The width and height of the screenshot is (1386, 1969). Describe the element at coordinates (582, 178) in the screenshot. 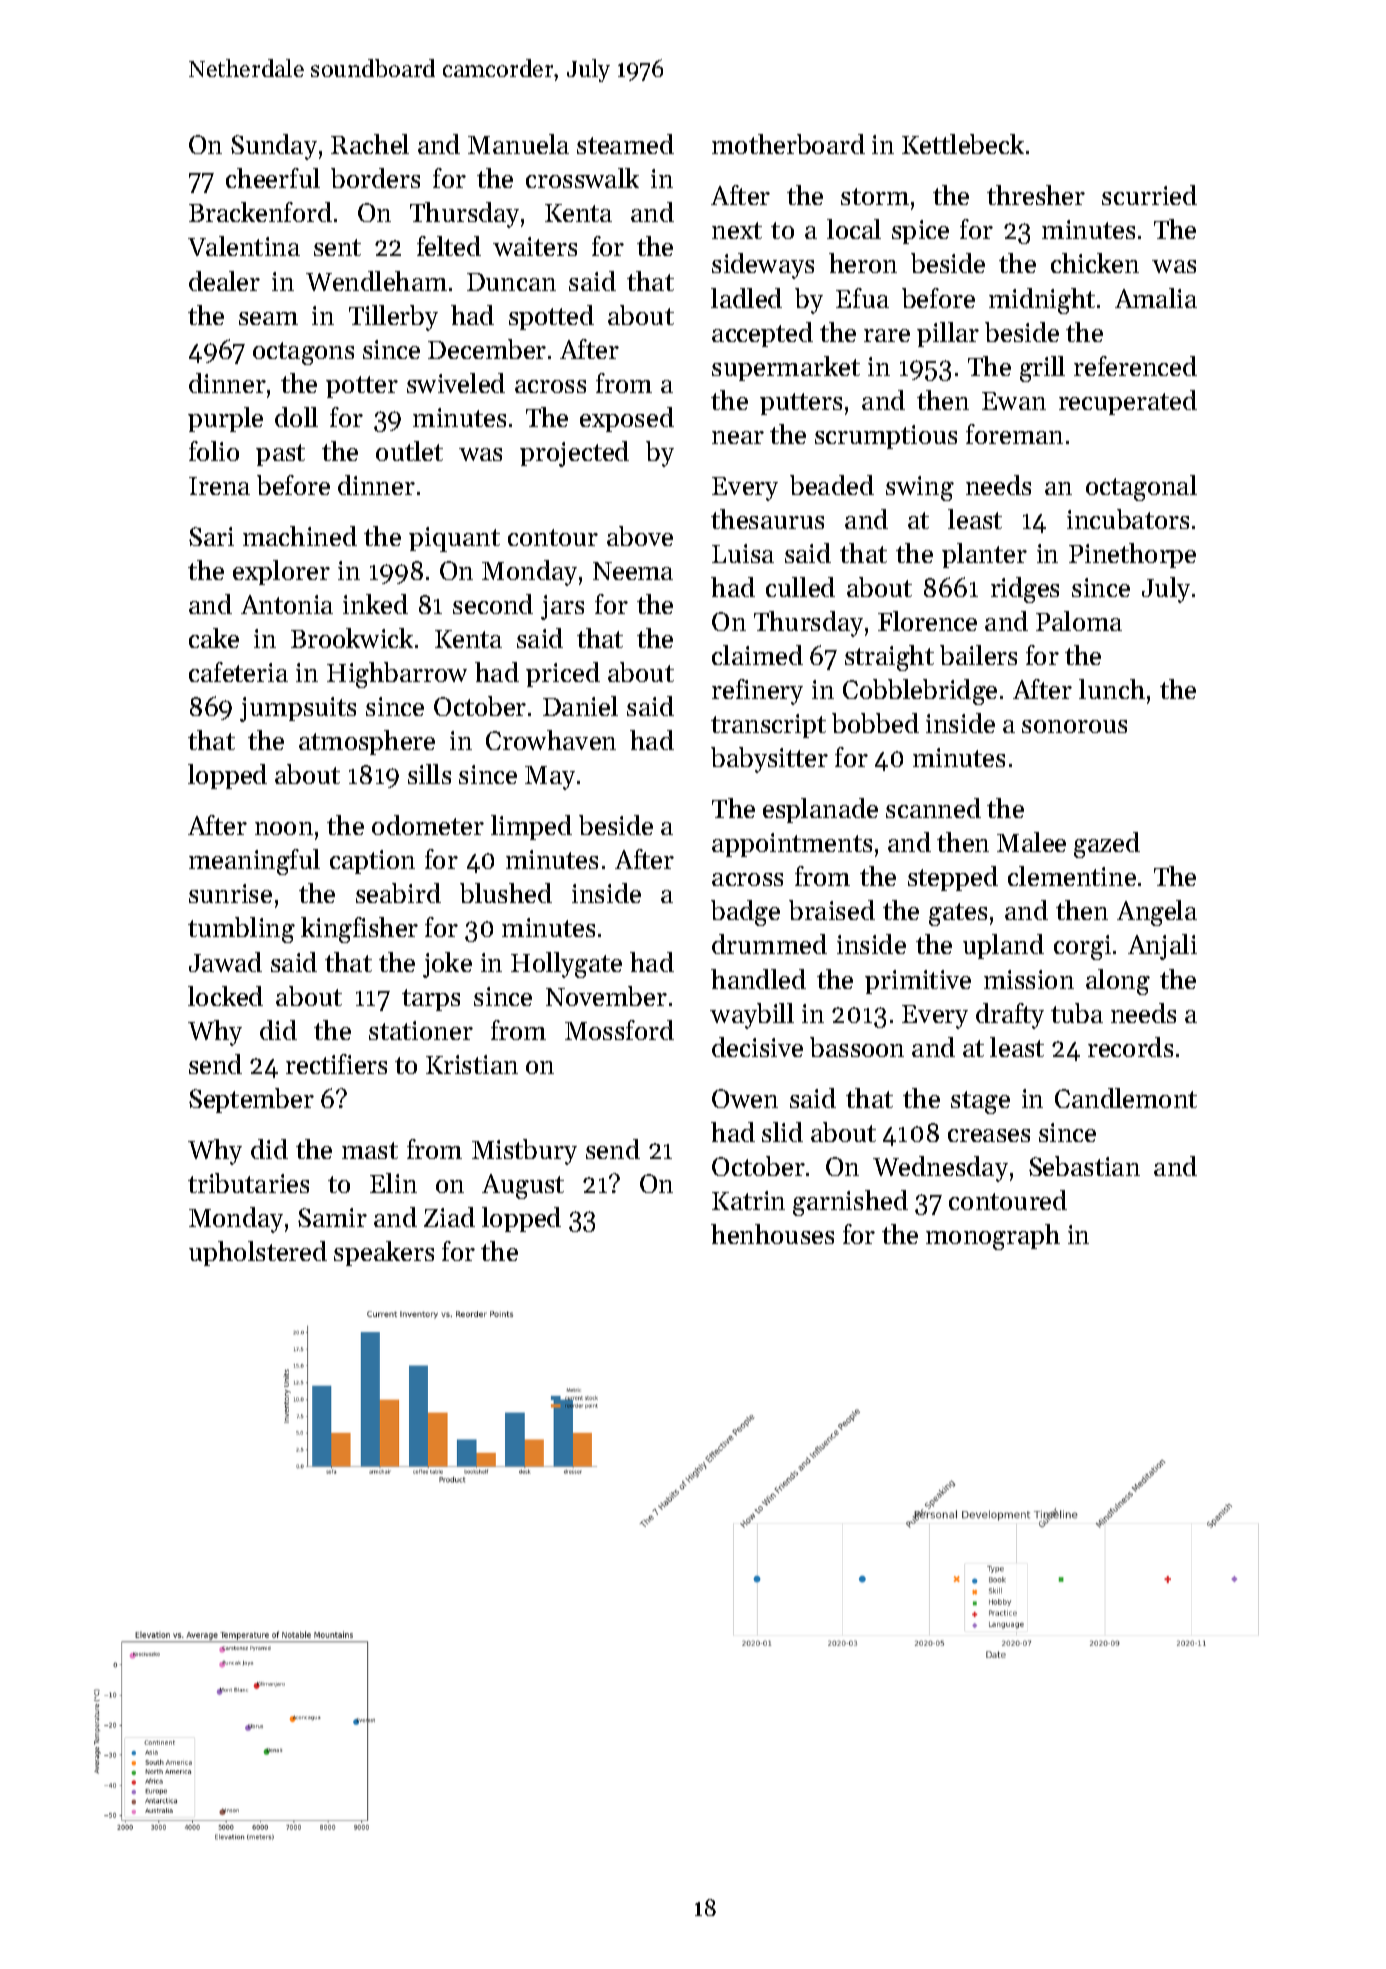

I see `crosswalk` at that location.
